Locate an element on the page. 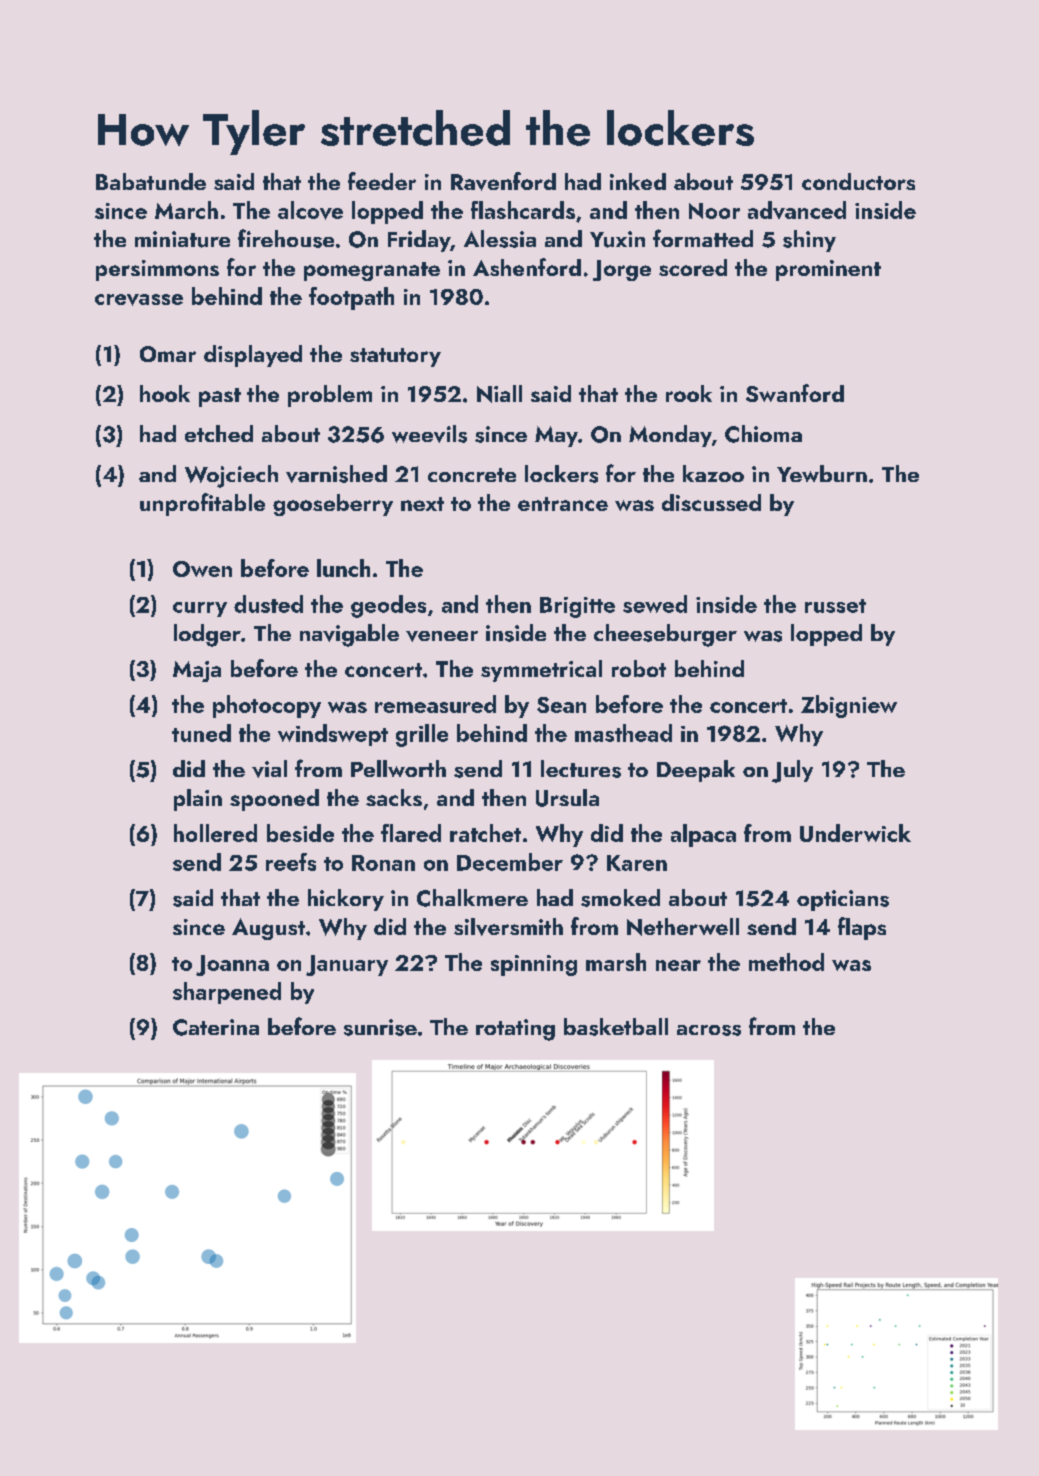  rotating is located at coordinates (515, 1030).
